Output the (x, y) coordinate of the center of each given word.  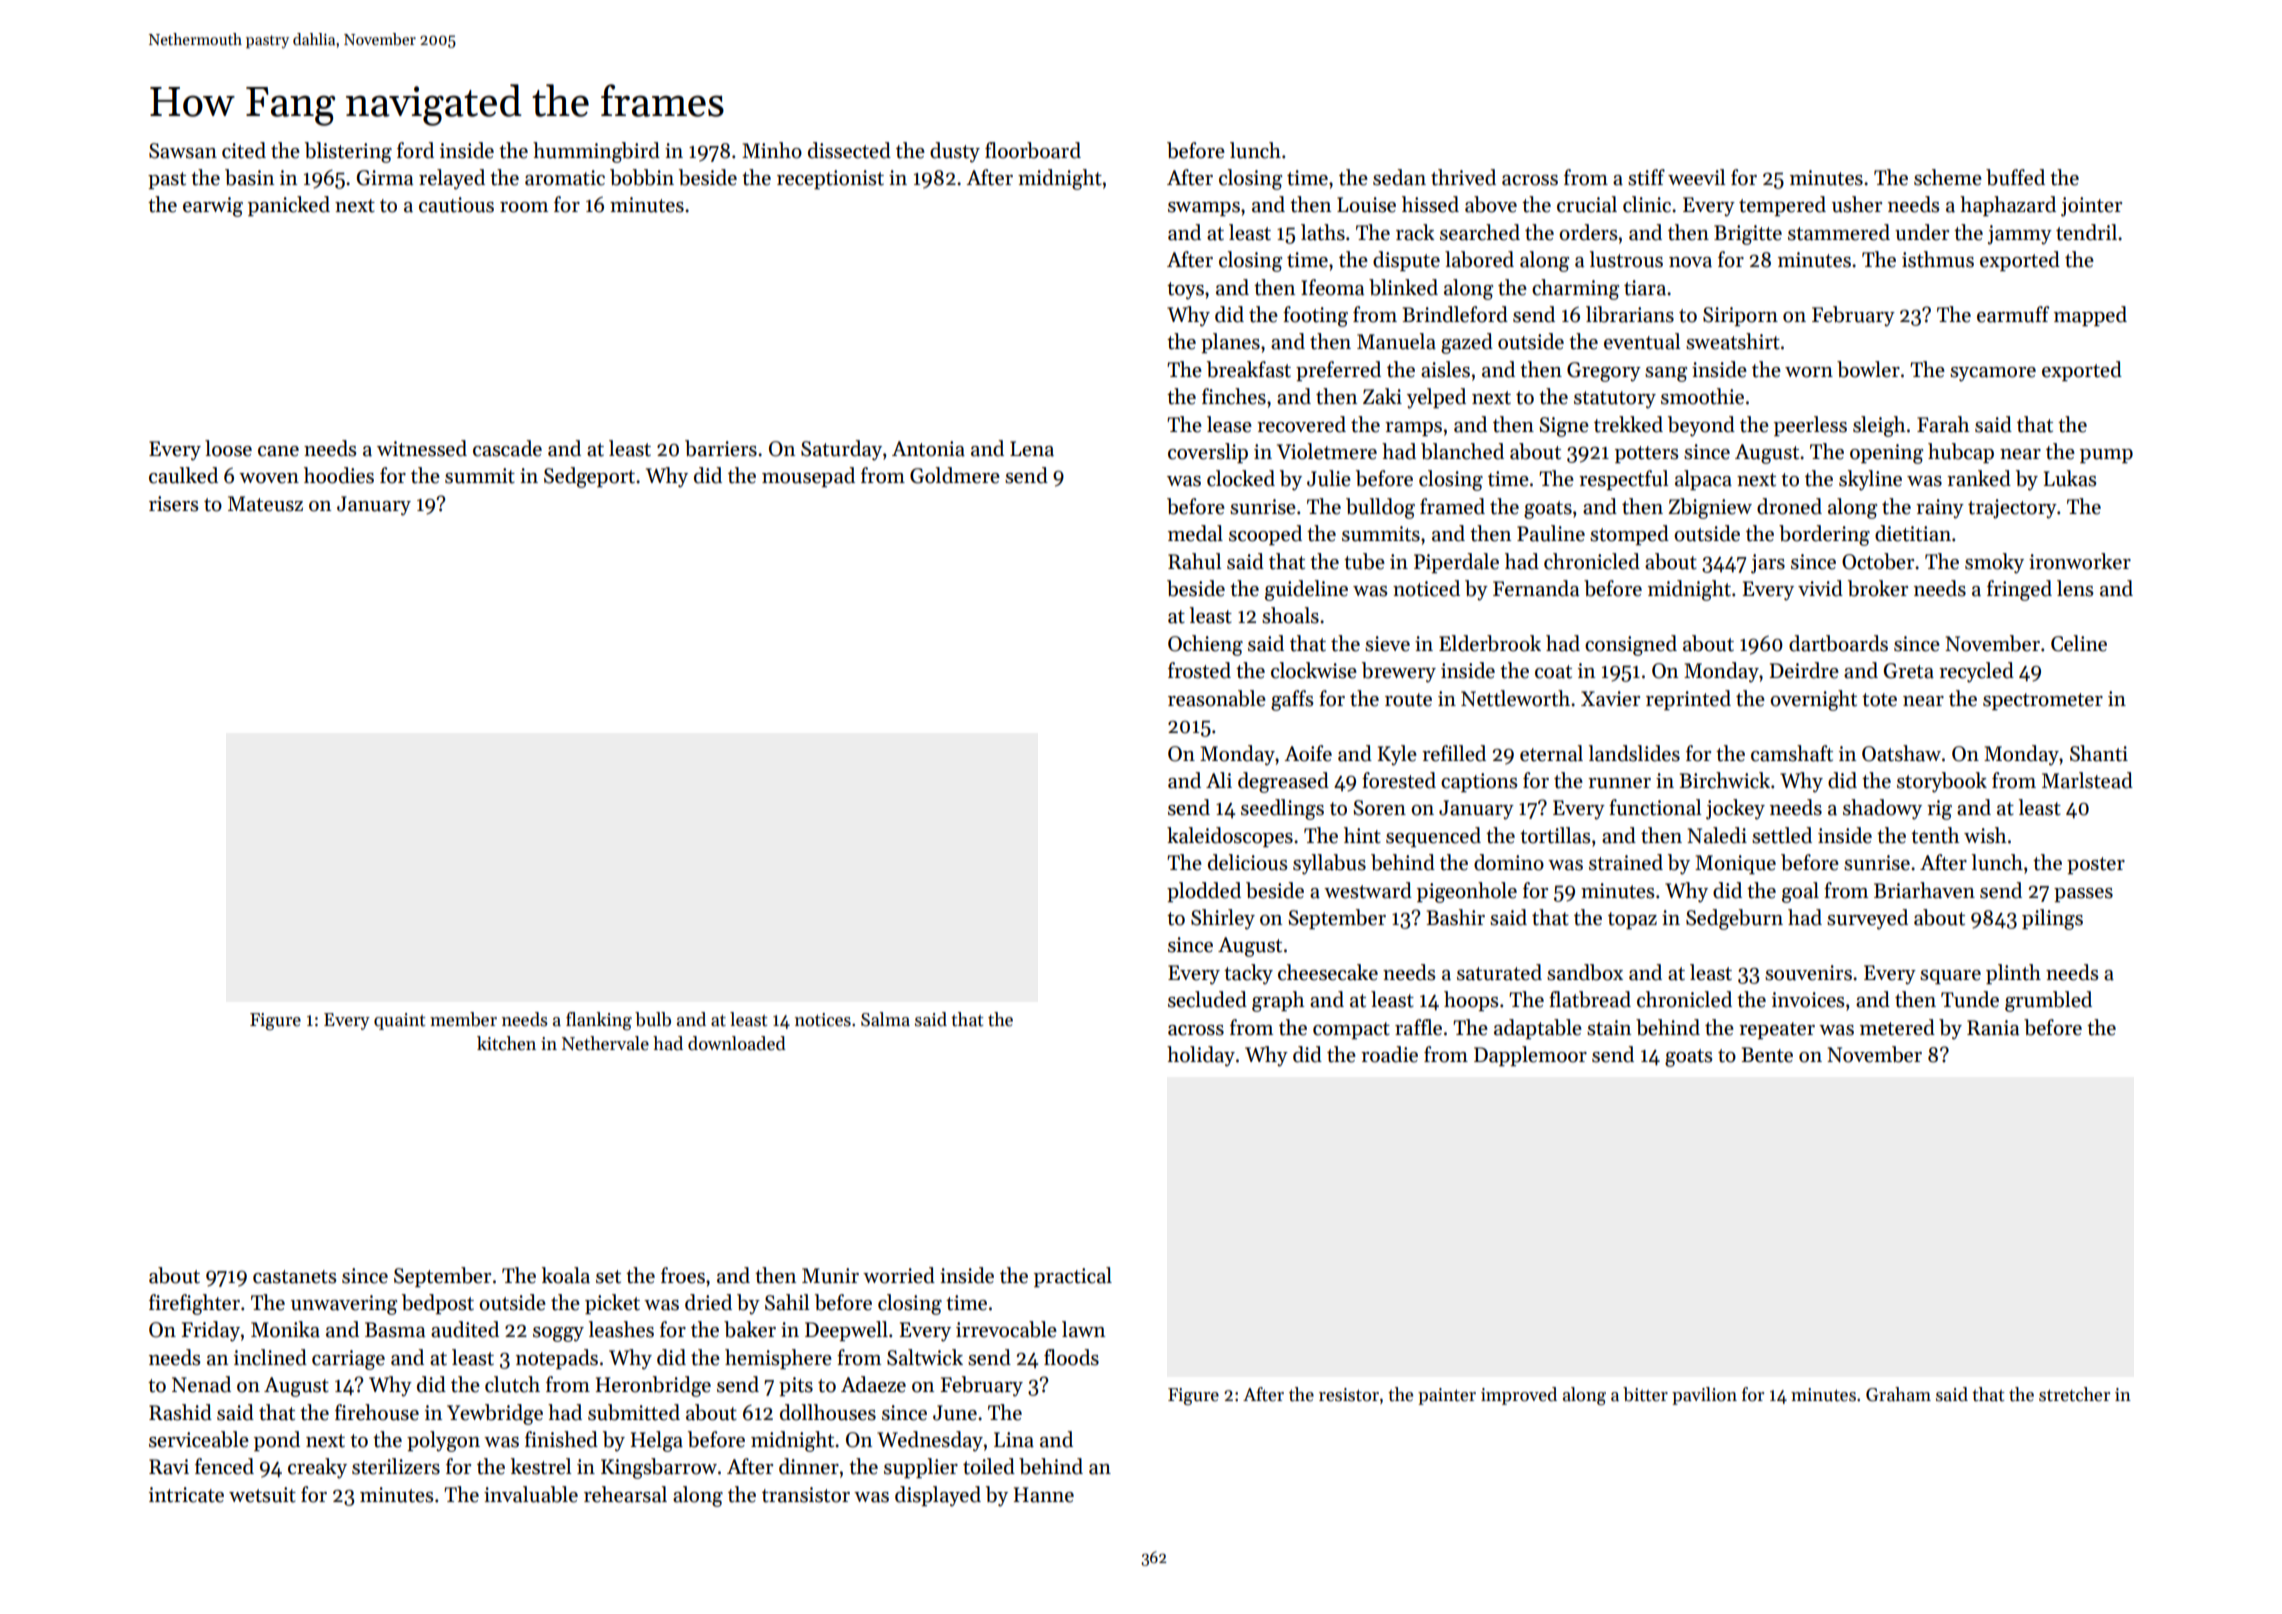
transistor (806, 1495)
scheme (1948, 177)
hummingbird (596, 152)
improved (1519, 1396)
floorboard (1033, 150)
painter (1447, 1396)
